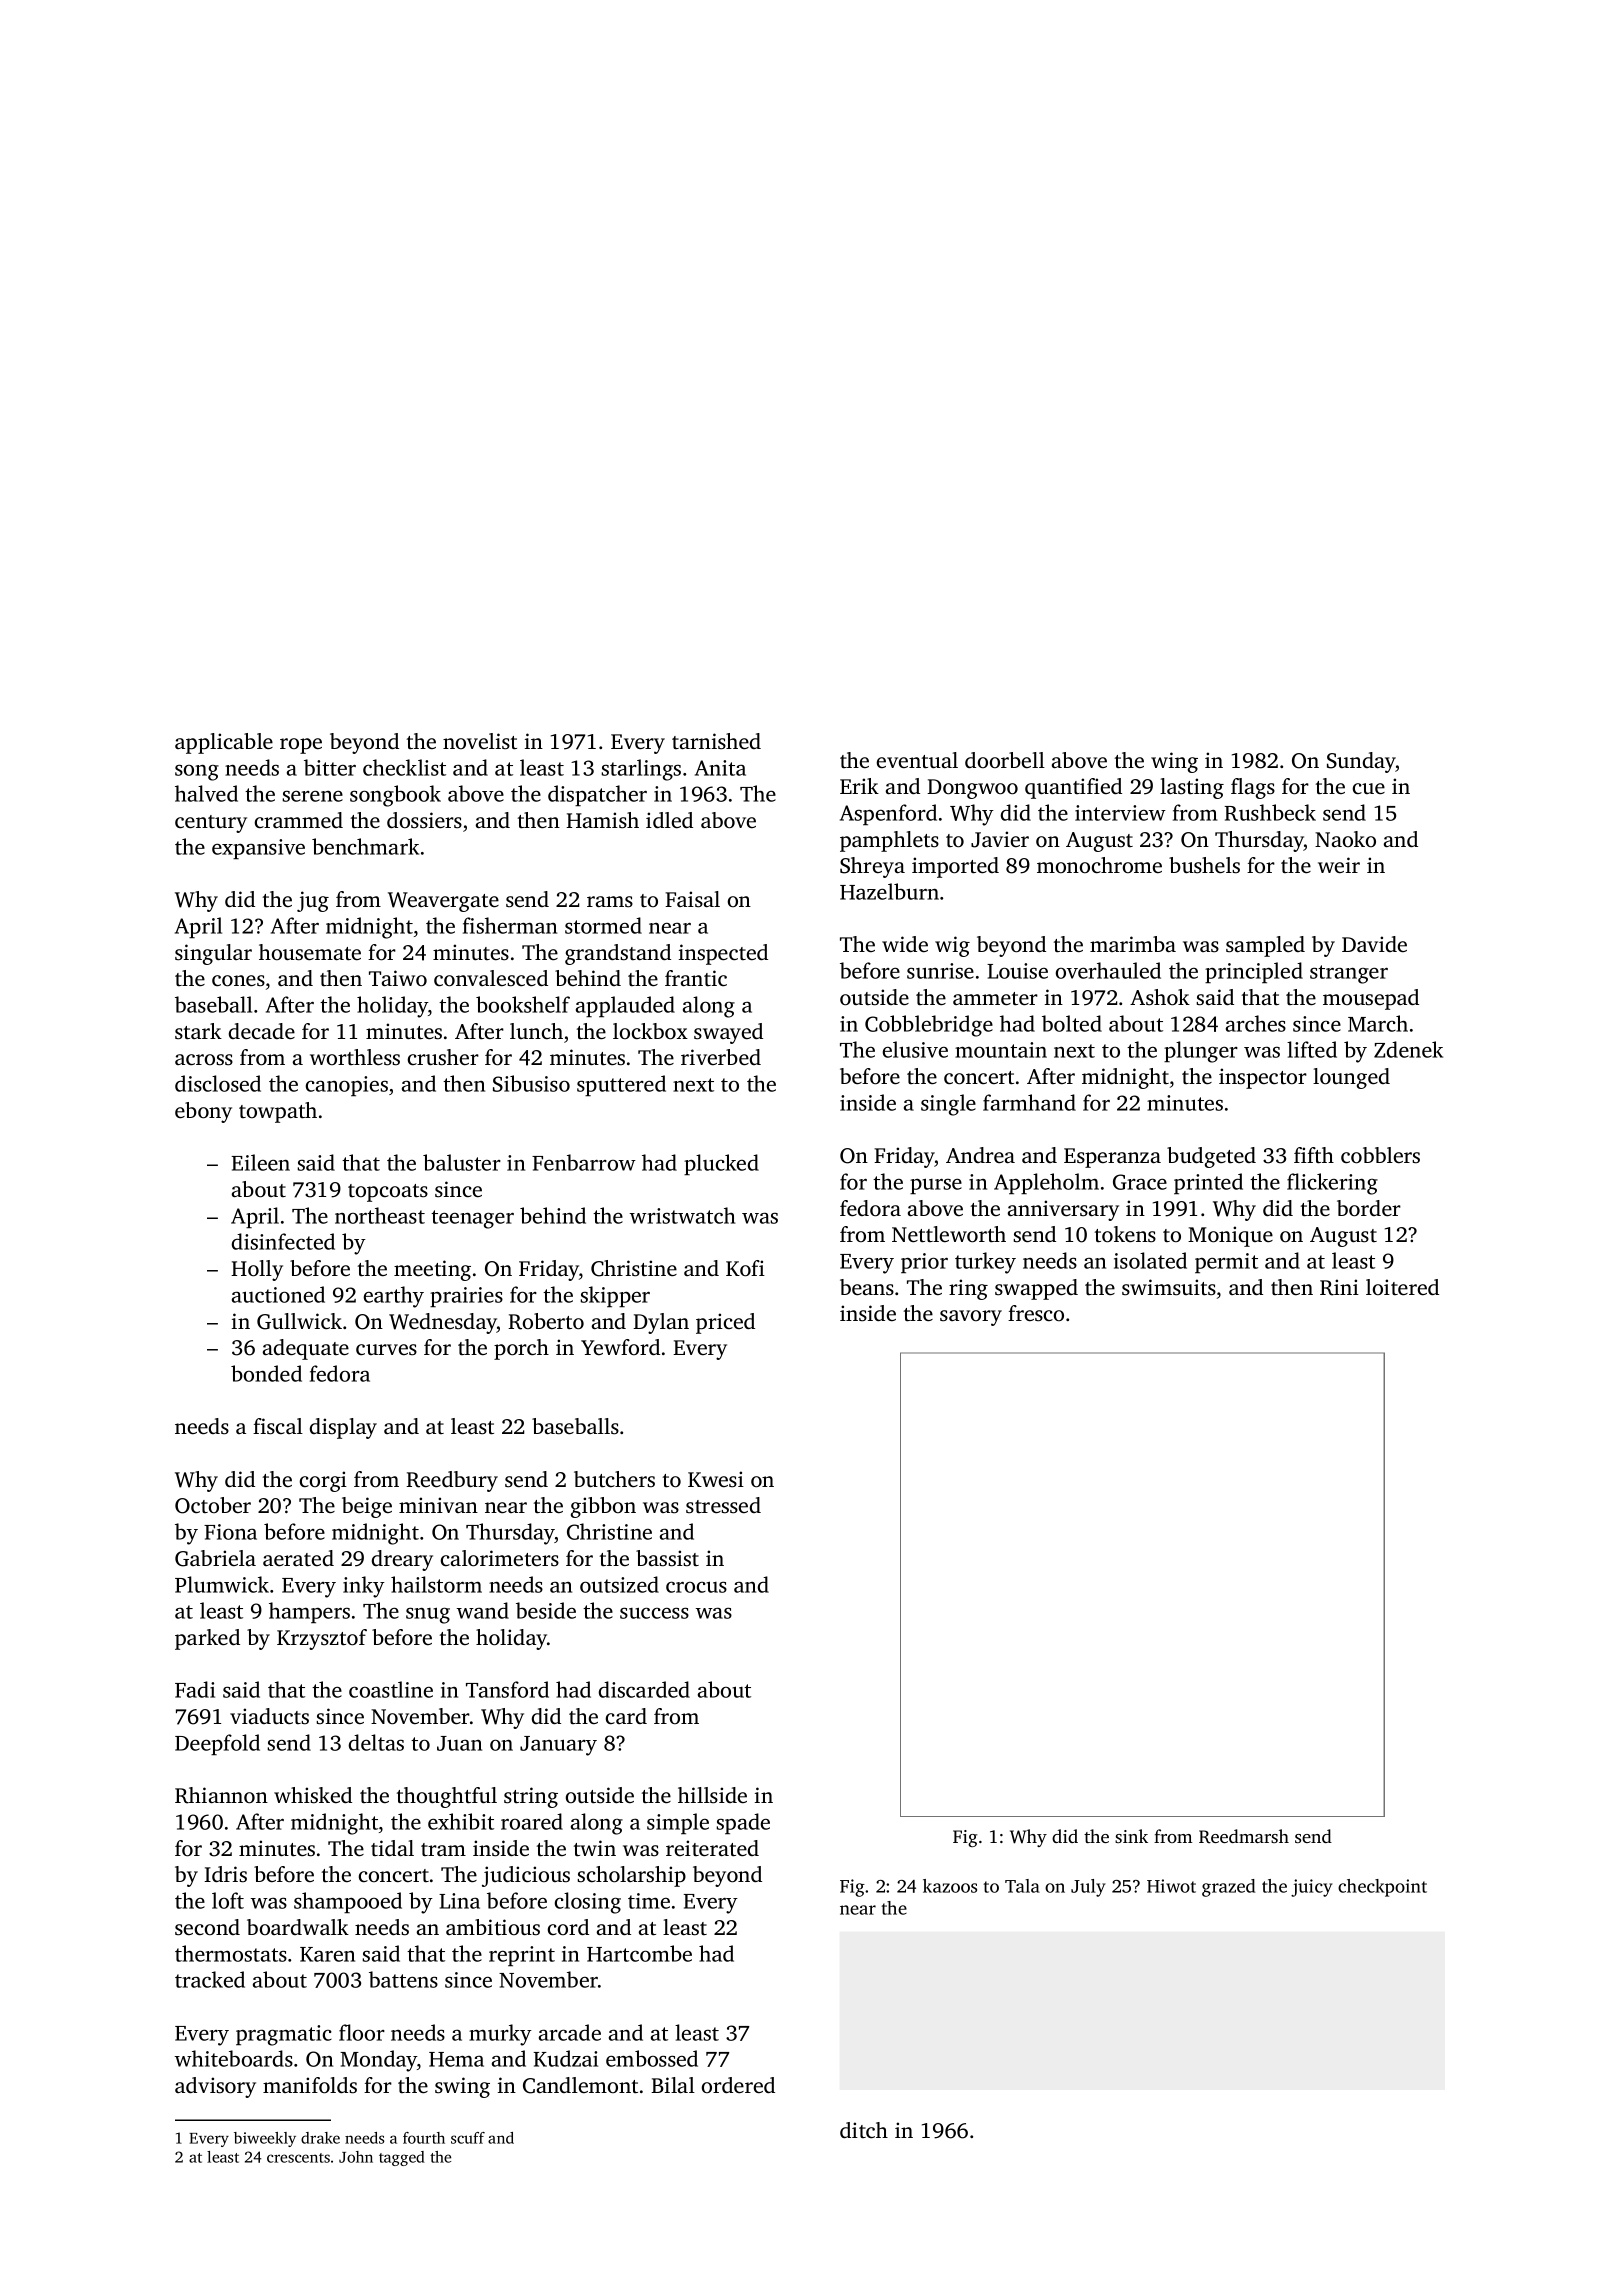  I want to click on tracked, so click(210, 1979).
